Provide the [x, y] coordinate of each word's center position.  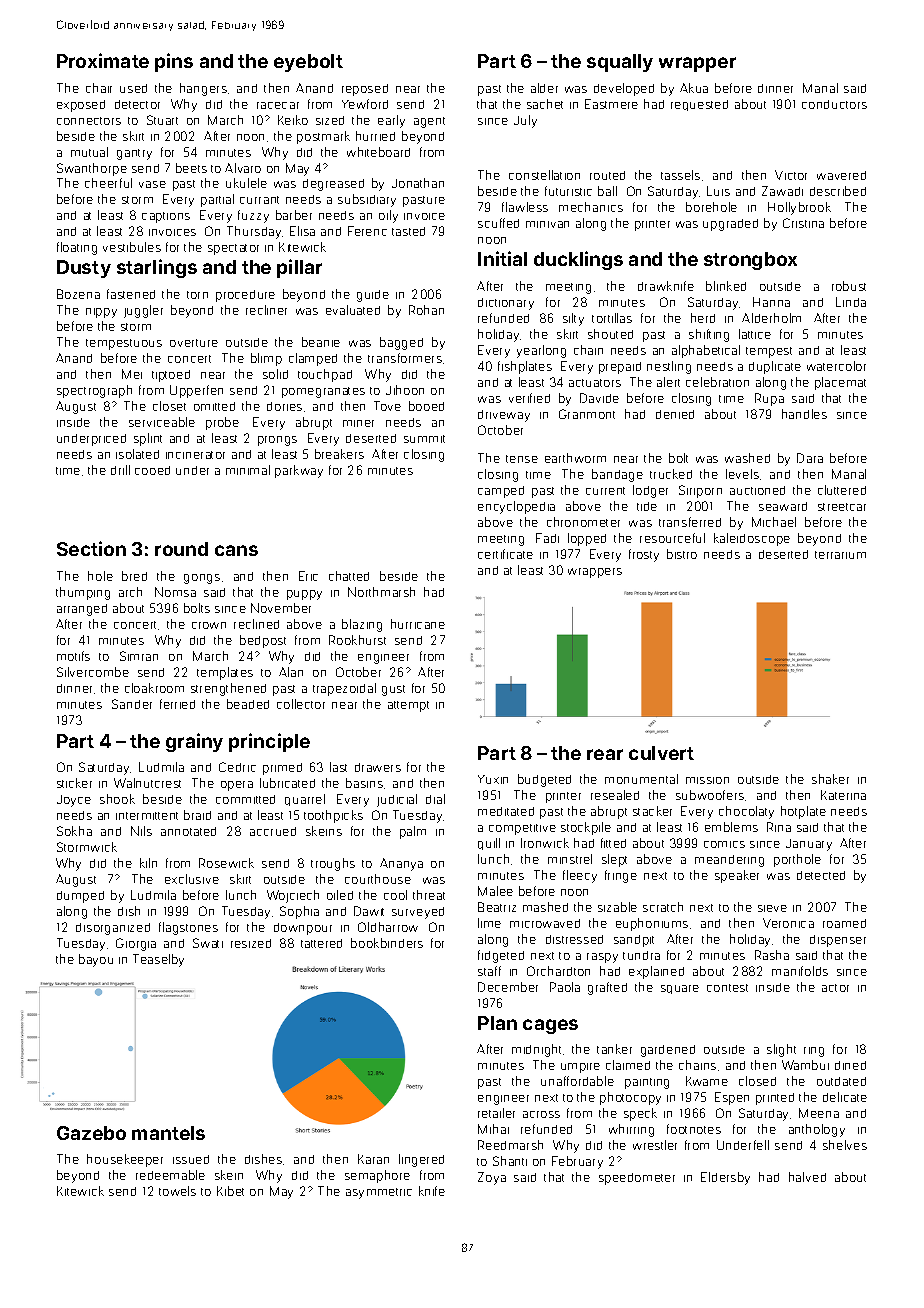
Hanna [771, 302]
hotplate [803, 812]
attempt [408, 706]
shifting [709, 335]
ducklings [578, 260]
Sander [132, 704]
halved [807, 1177]
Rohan [426, 310]
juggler [143, 311]
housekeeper [125, 1160]
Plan [497, 1023]
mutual [89, 152]
